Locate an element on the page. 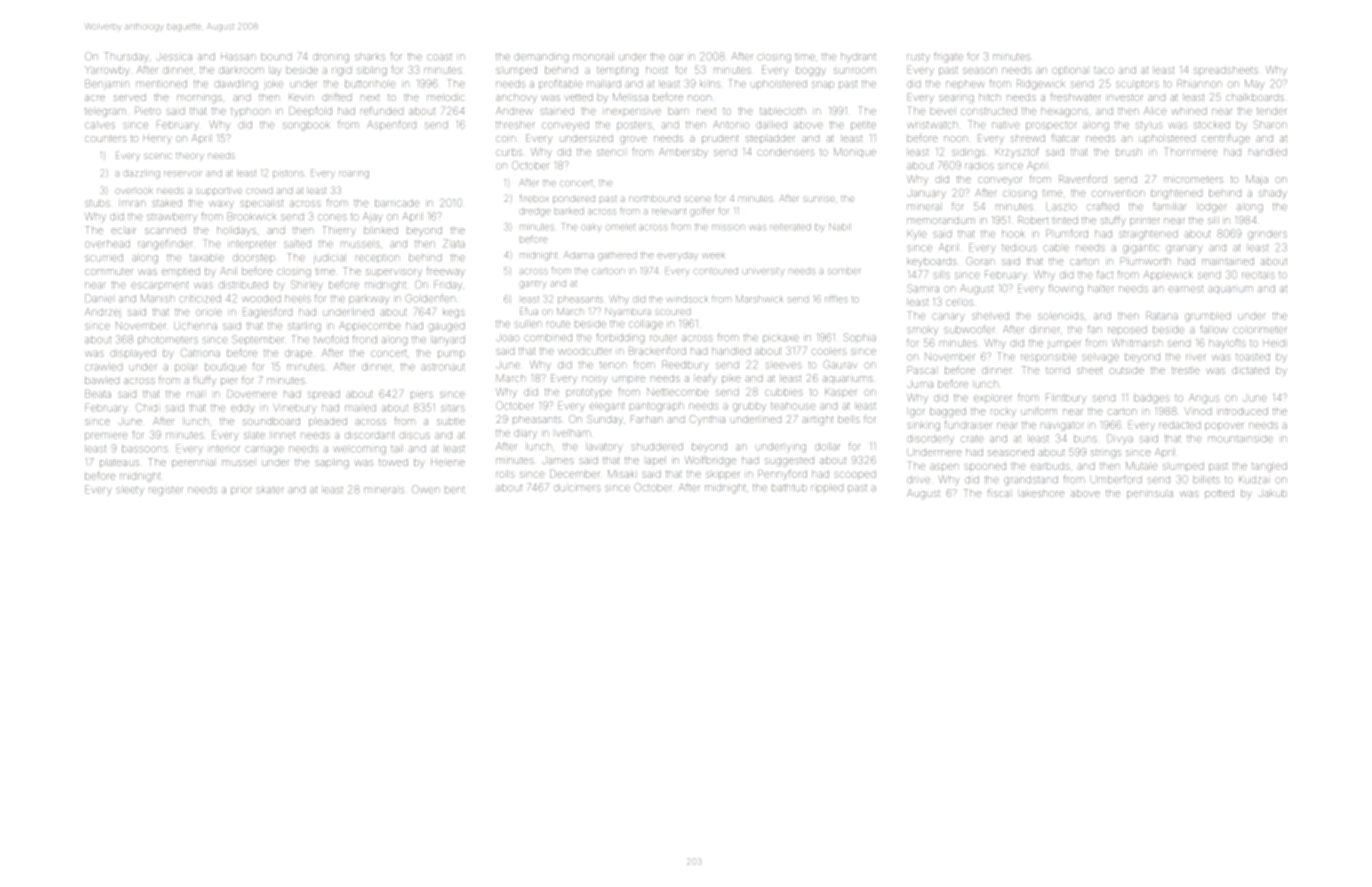 The height and width of the document is (887, 1372). conveyor is located at coordinates (1000, 180).
